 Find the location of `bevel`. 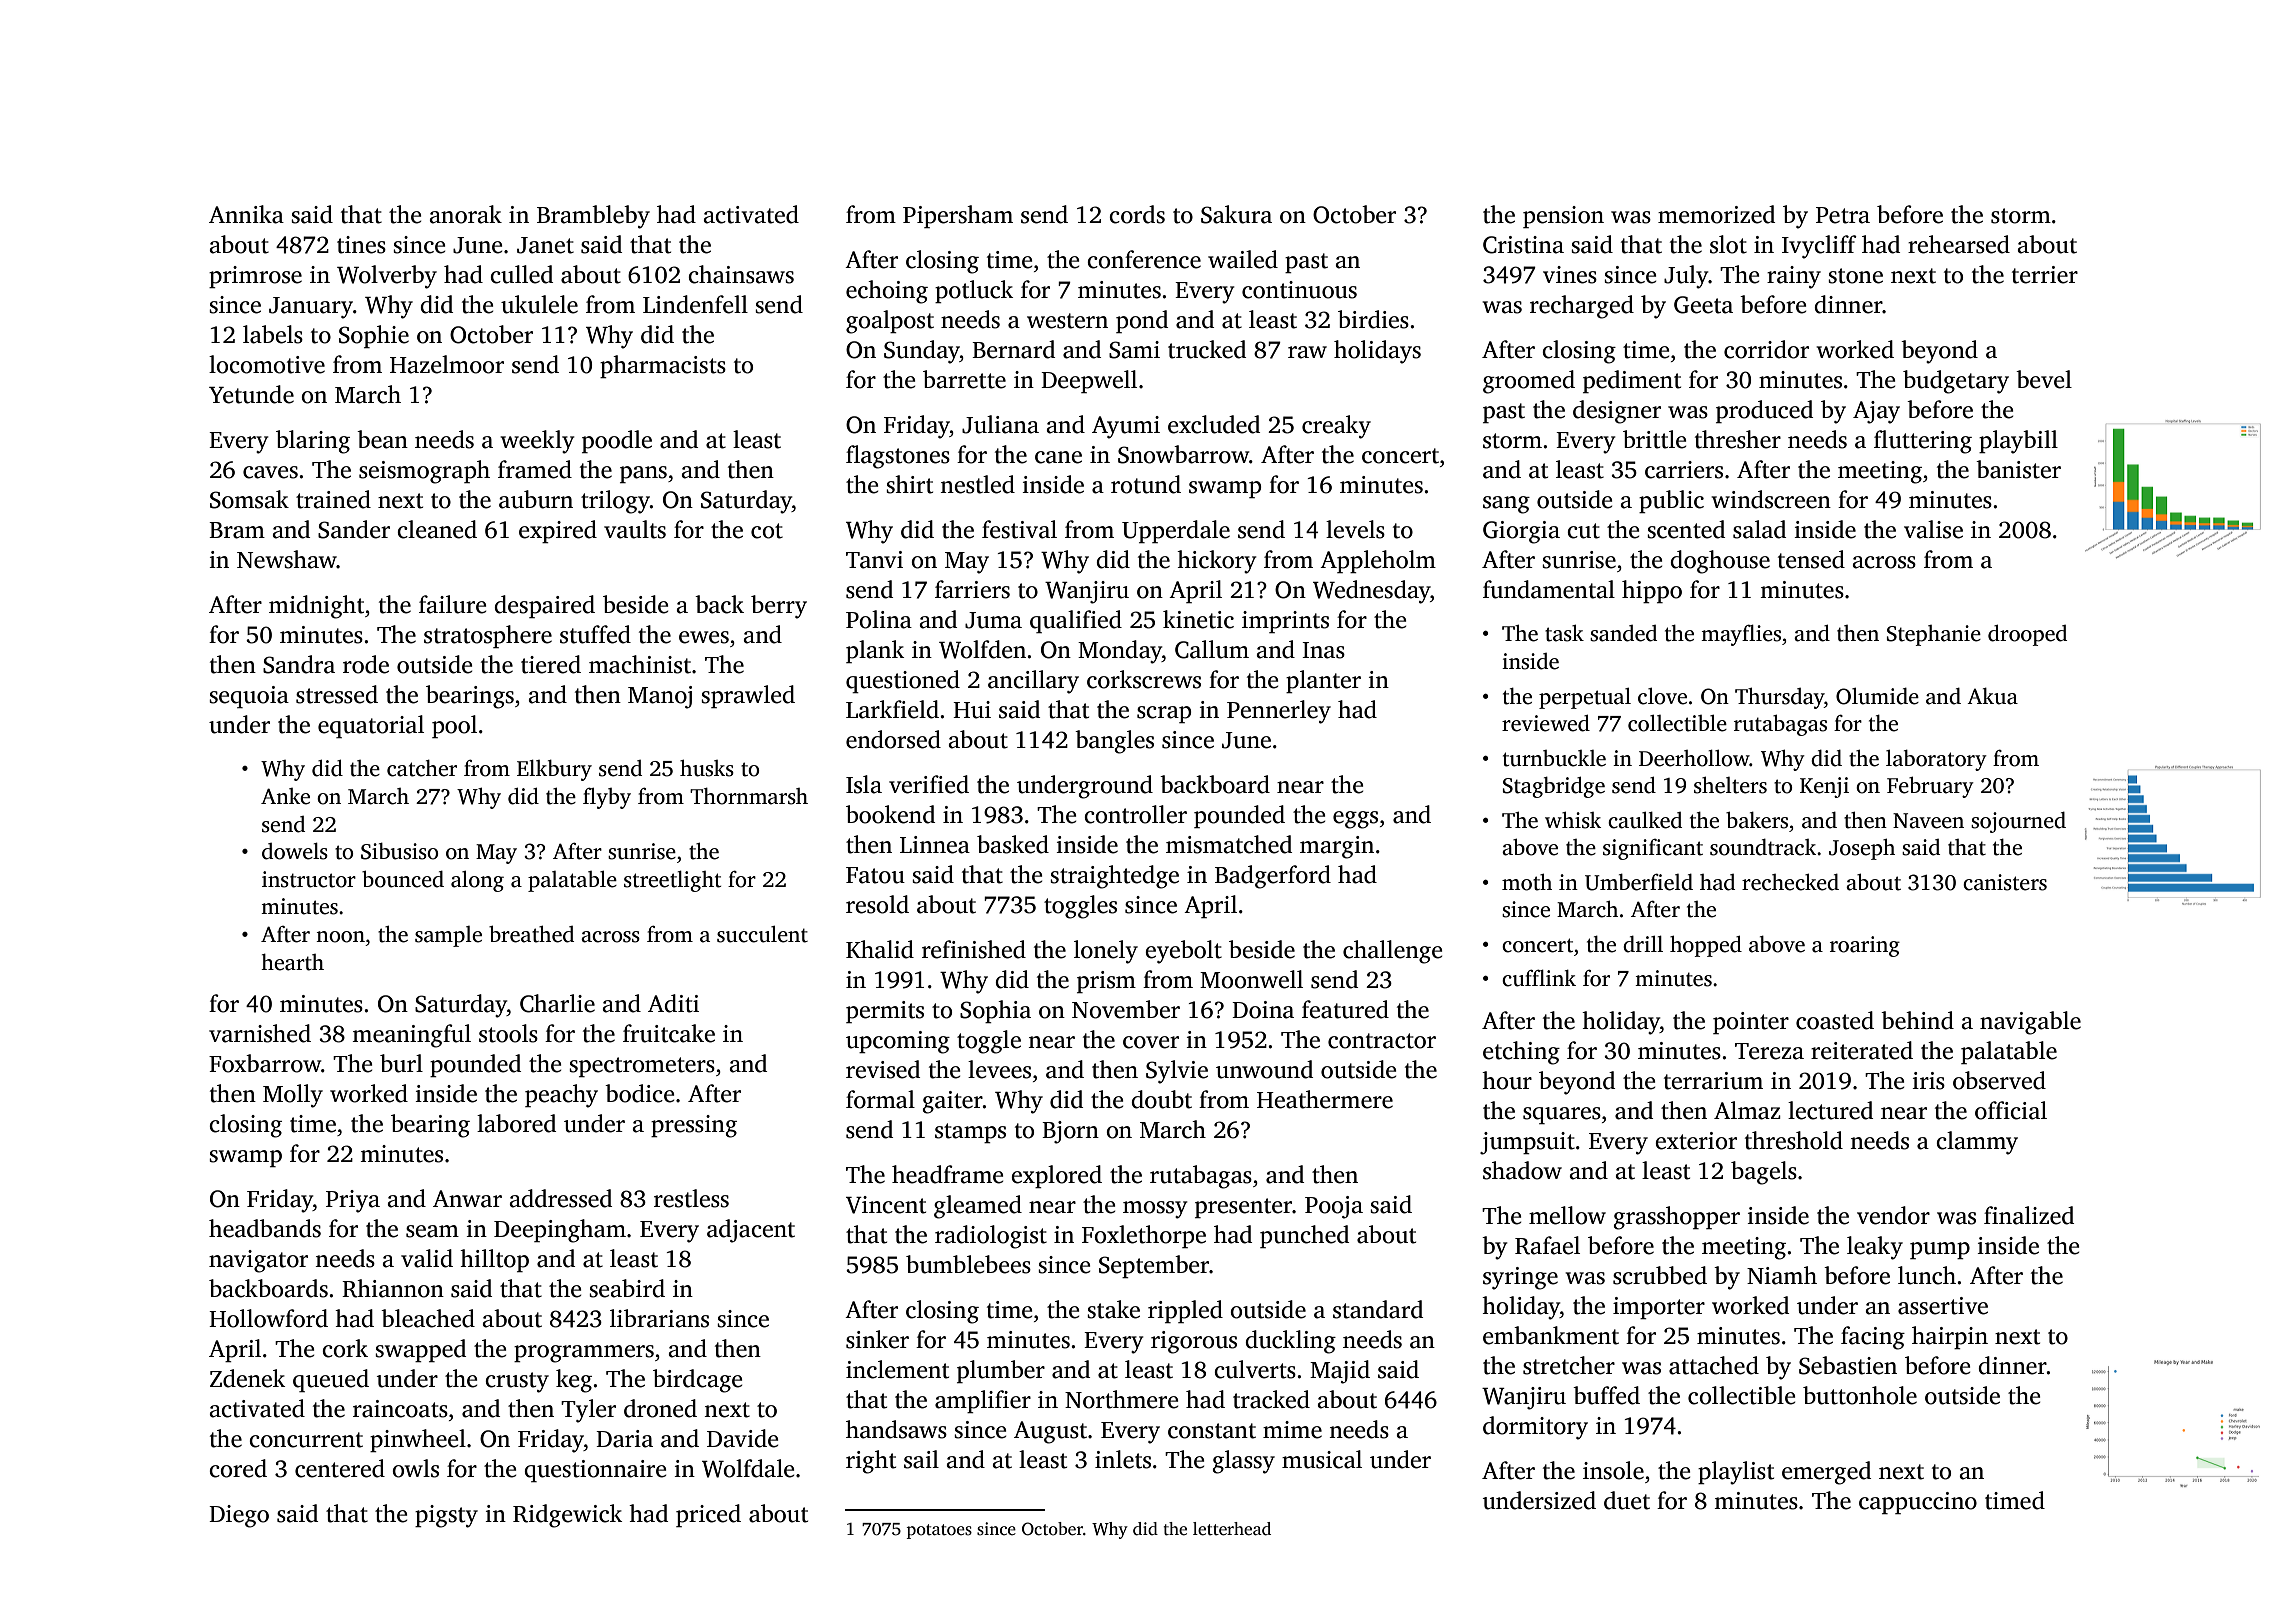

bevel is located at coordinates (2044, 379).
